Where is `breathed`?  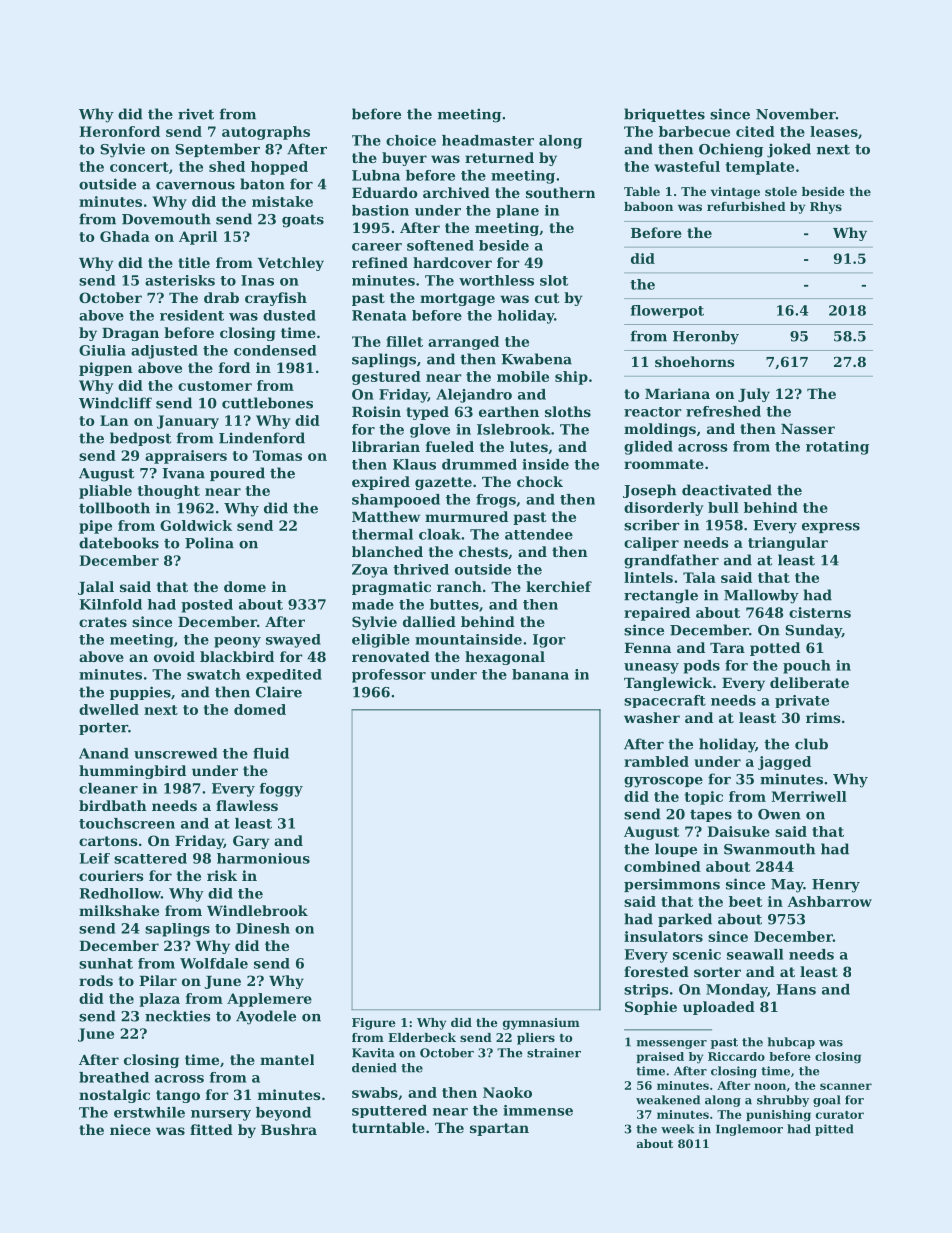 breathed is located at coordinates (114, 1077).
